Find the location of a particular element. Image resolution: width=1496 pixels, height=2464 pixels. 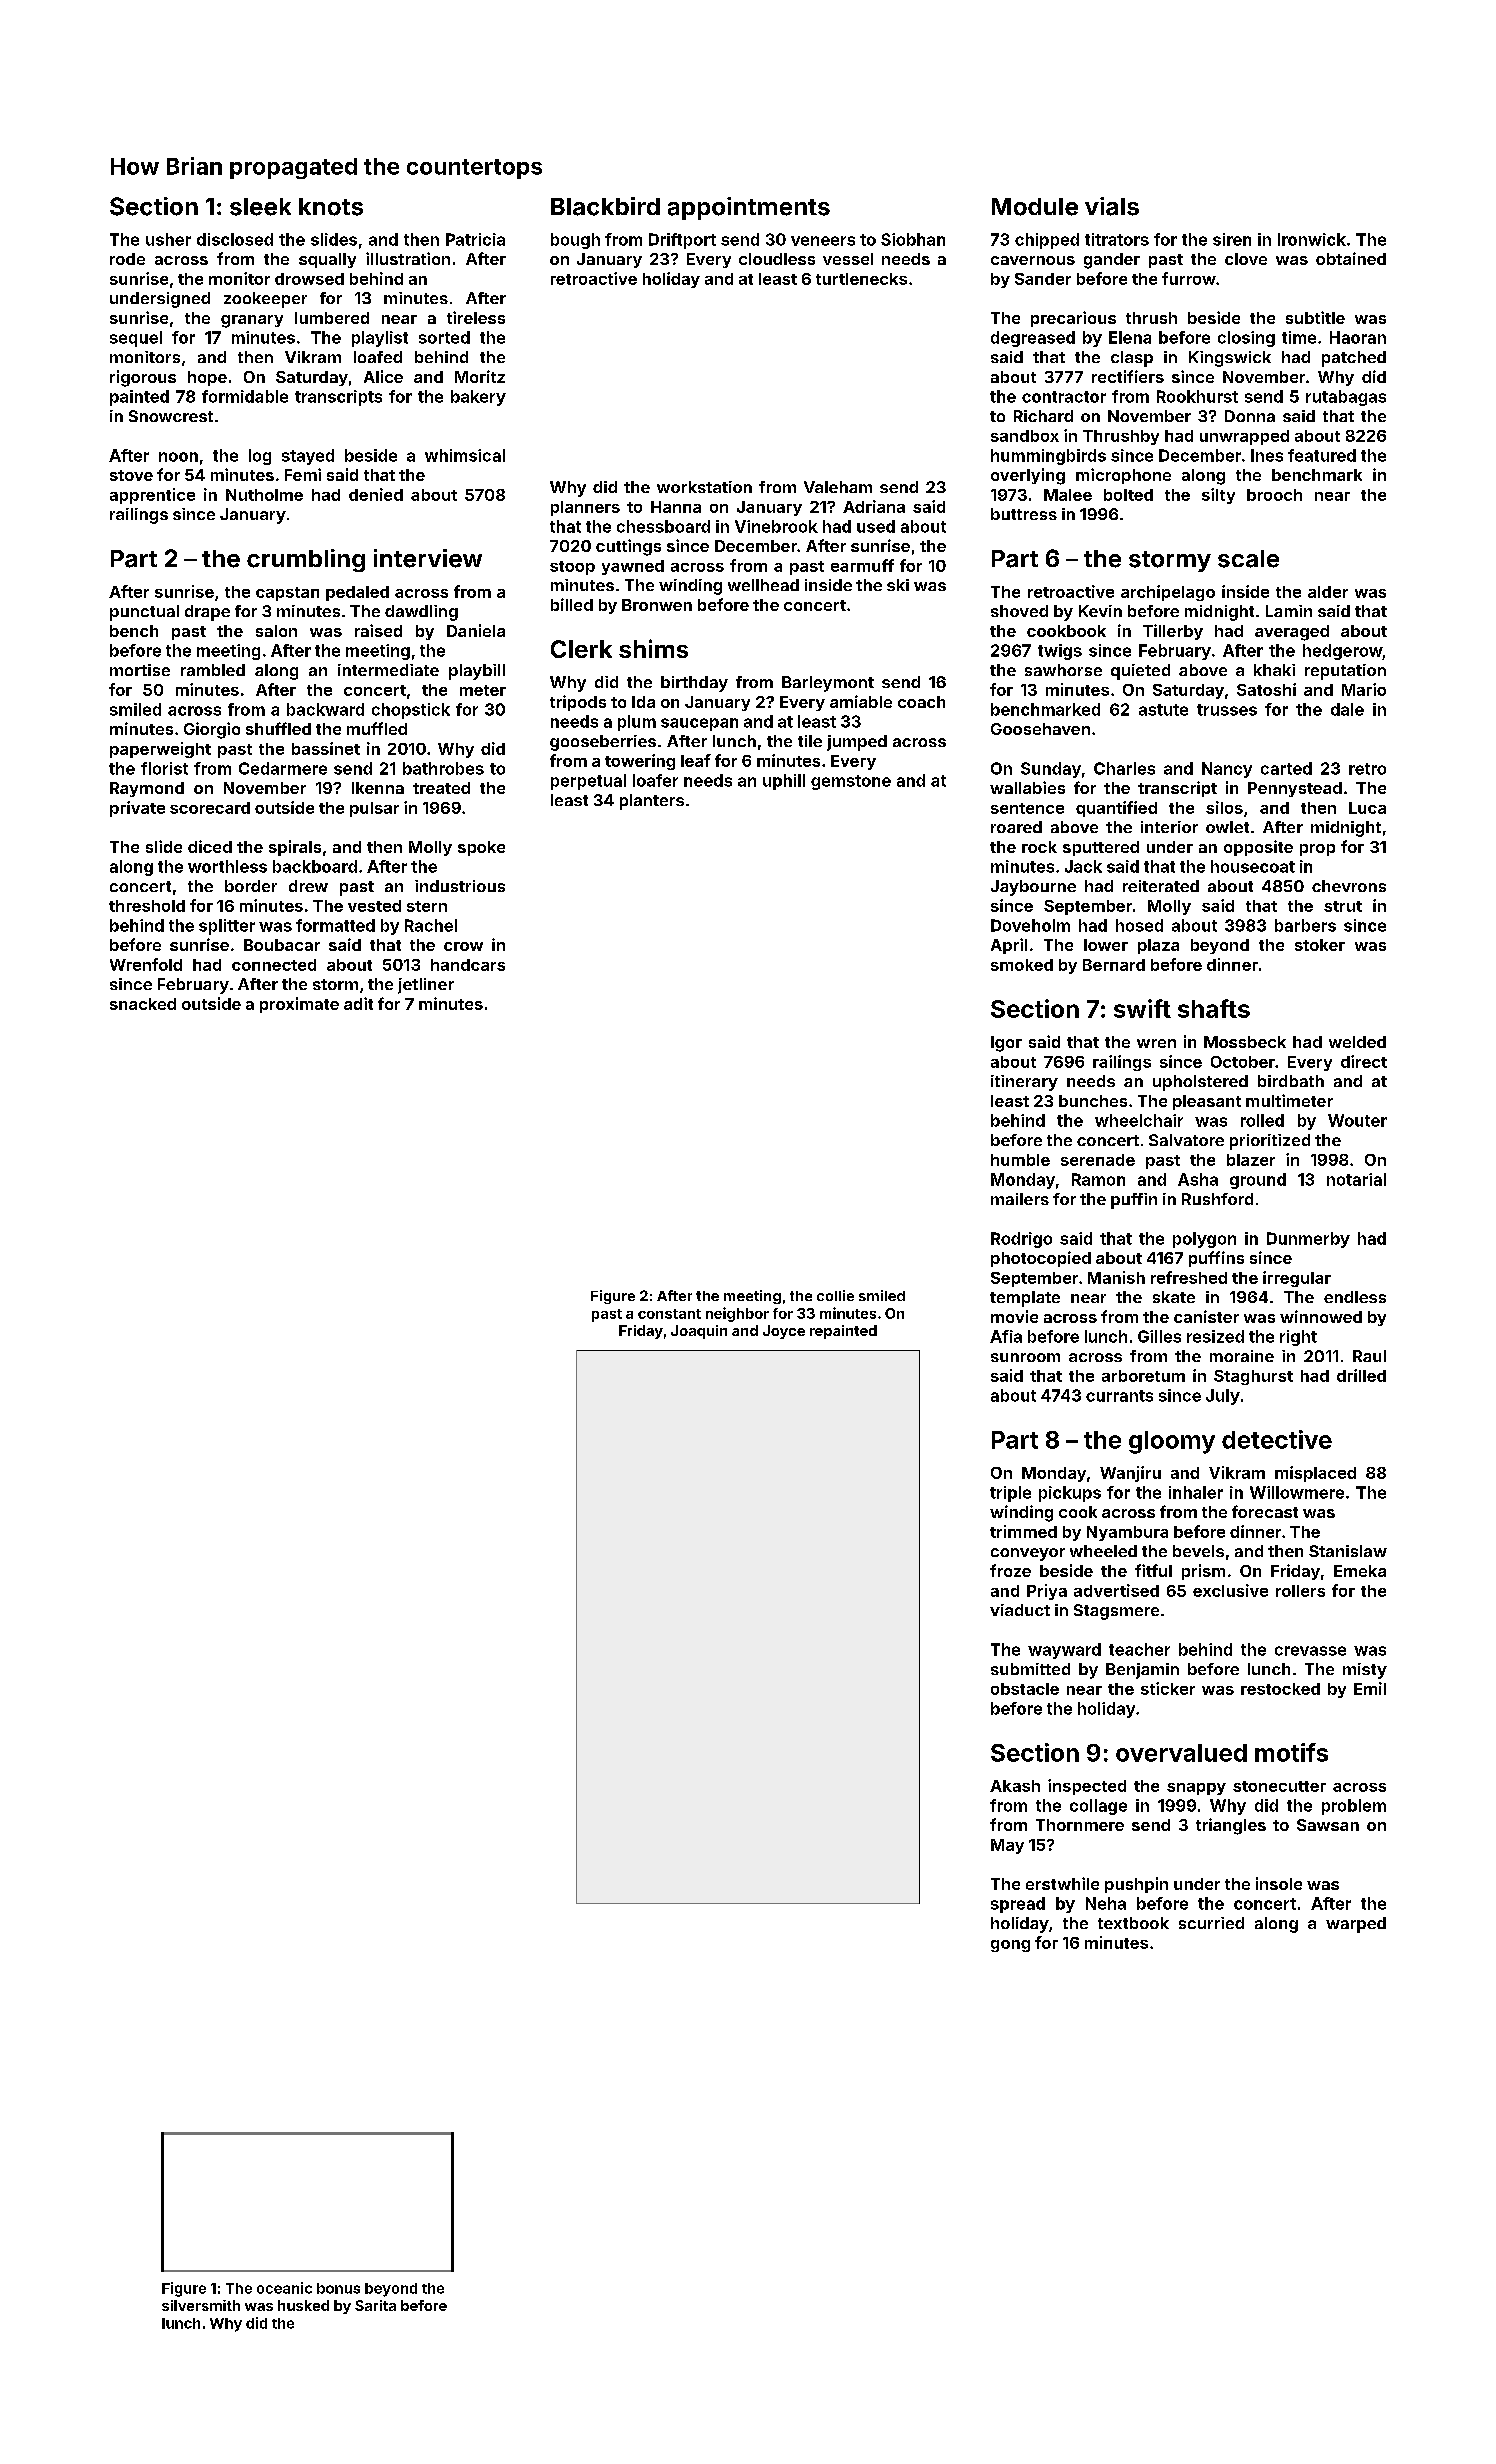

scurried is located at coordinates (1211, 1923).
